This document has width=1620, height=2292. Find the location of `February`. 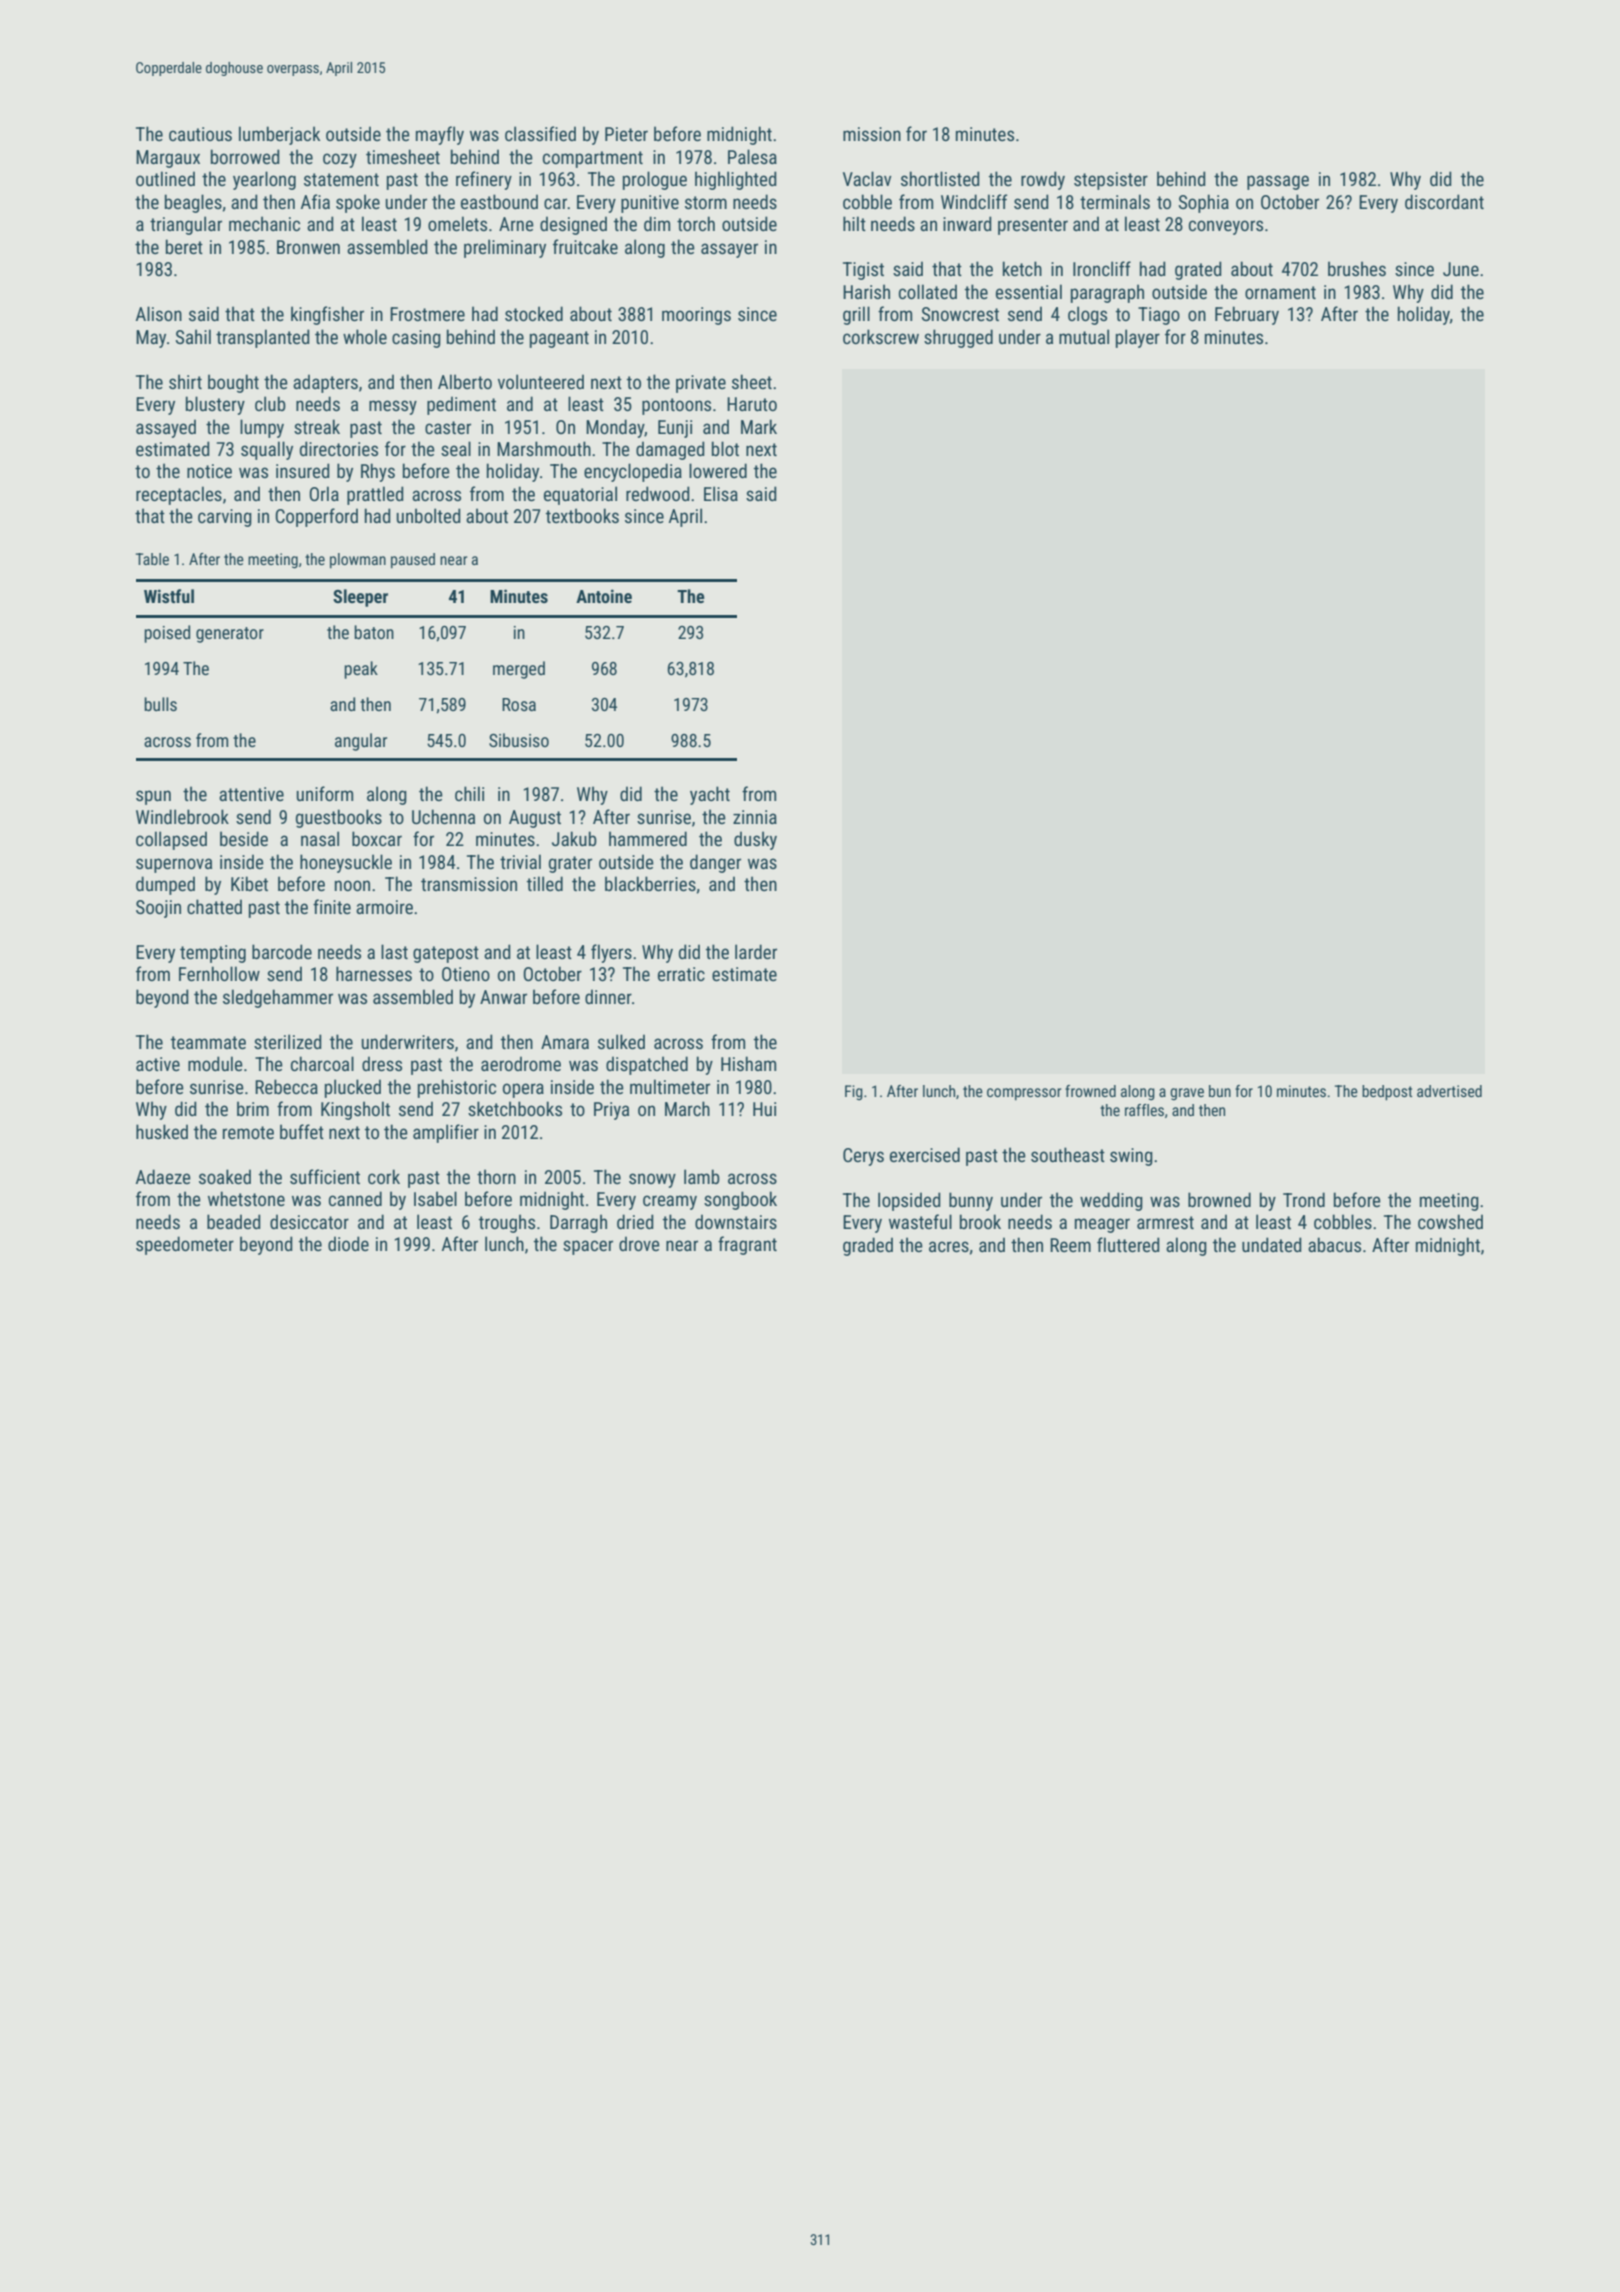

February is located at coordinates (1247, 315).
